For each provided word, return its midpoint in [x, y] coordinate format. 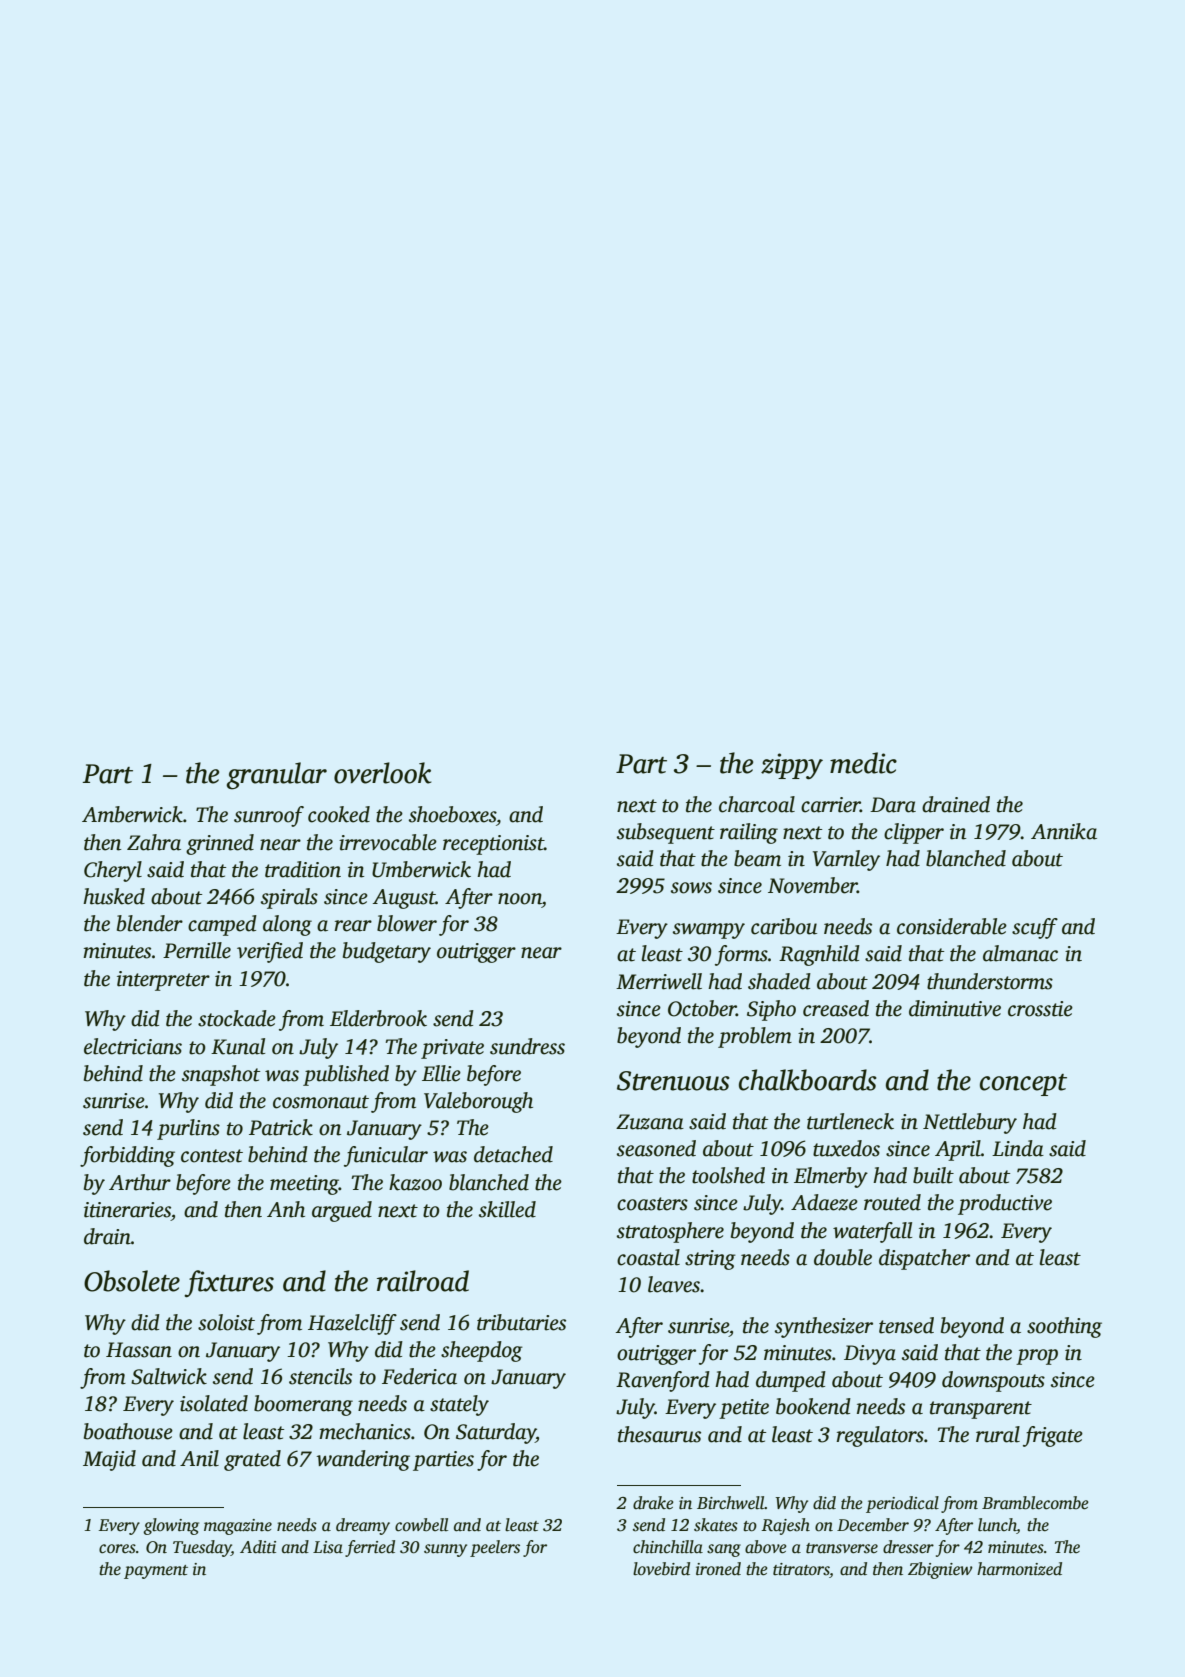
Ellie [441, 1073]
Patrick [281, 1127]
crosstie [1040, 1009]
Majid [109, 1460]
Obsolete [132, 1281]
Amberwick [132, 814]
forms [741, 955]
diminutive [955, 1008]
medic [863, 763]
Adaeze [824, 1202]
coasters [652, 1204]
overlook [382, 773]
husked [114, 896]
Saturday [496, 1433]
